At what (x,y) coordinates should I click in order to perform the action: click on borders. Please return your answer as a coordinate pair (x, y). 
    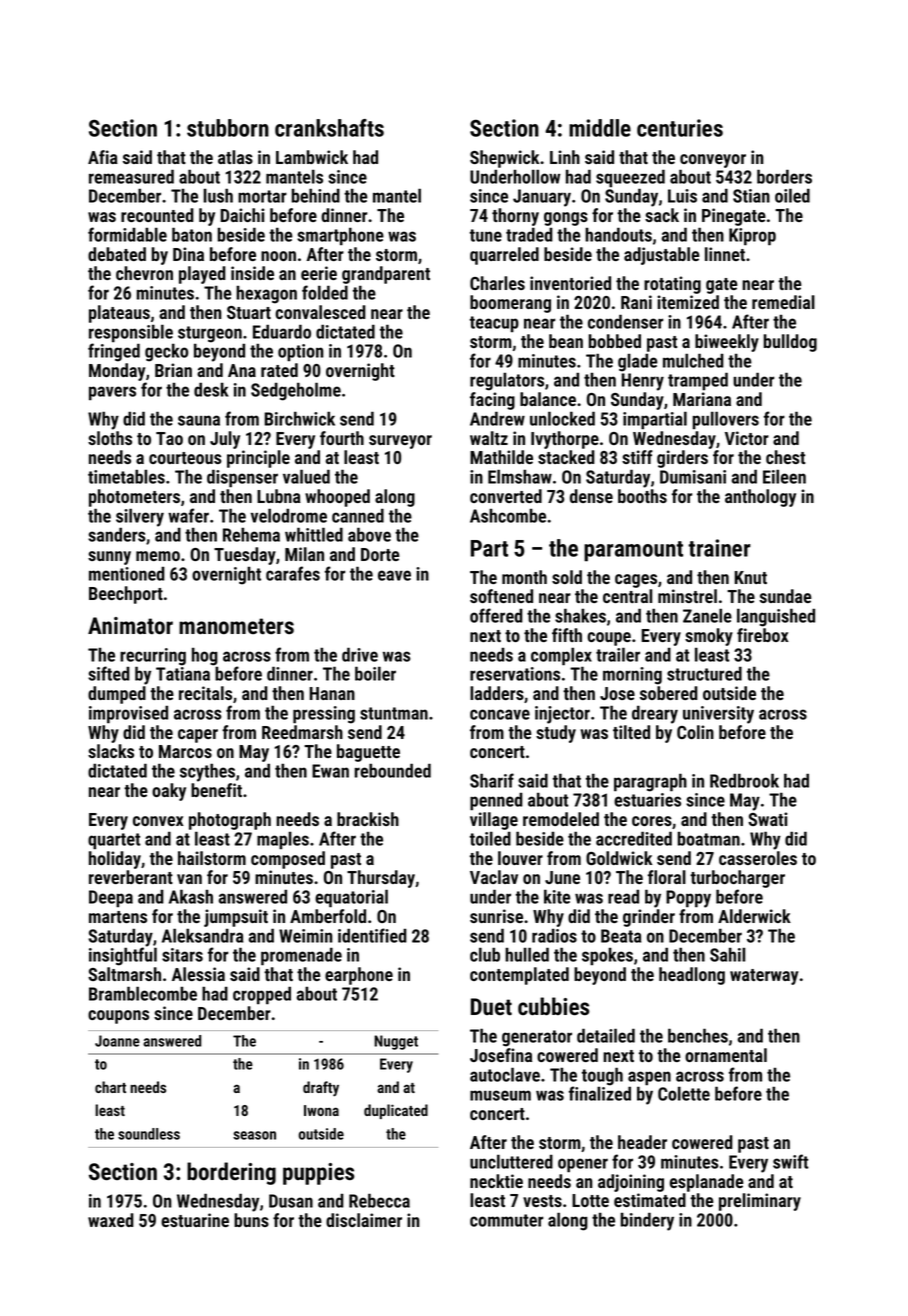
    Looking at the image, I should click on (784, 176).
